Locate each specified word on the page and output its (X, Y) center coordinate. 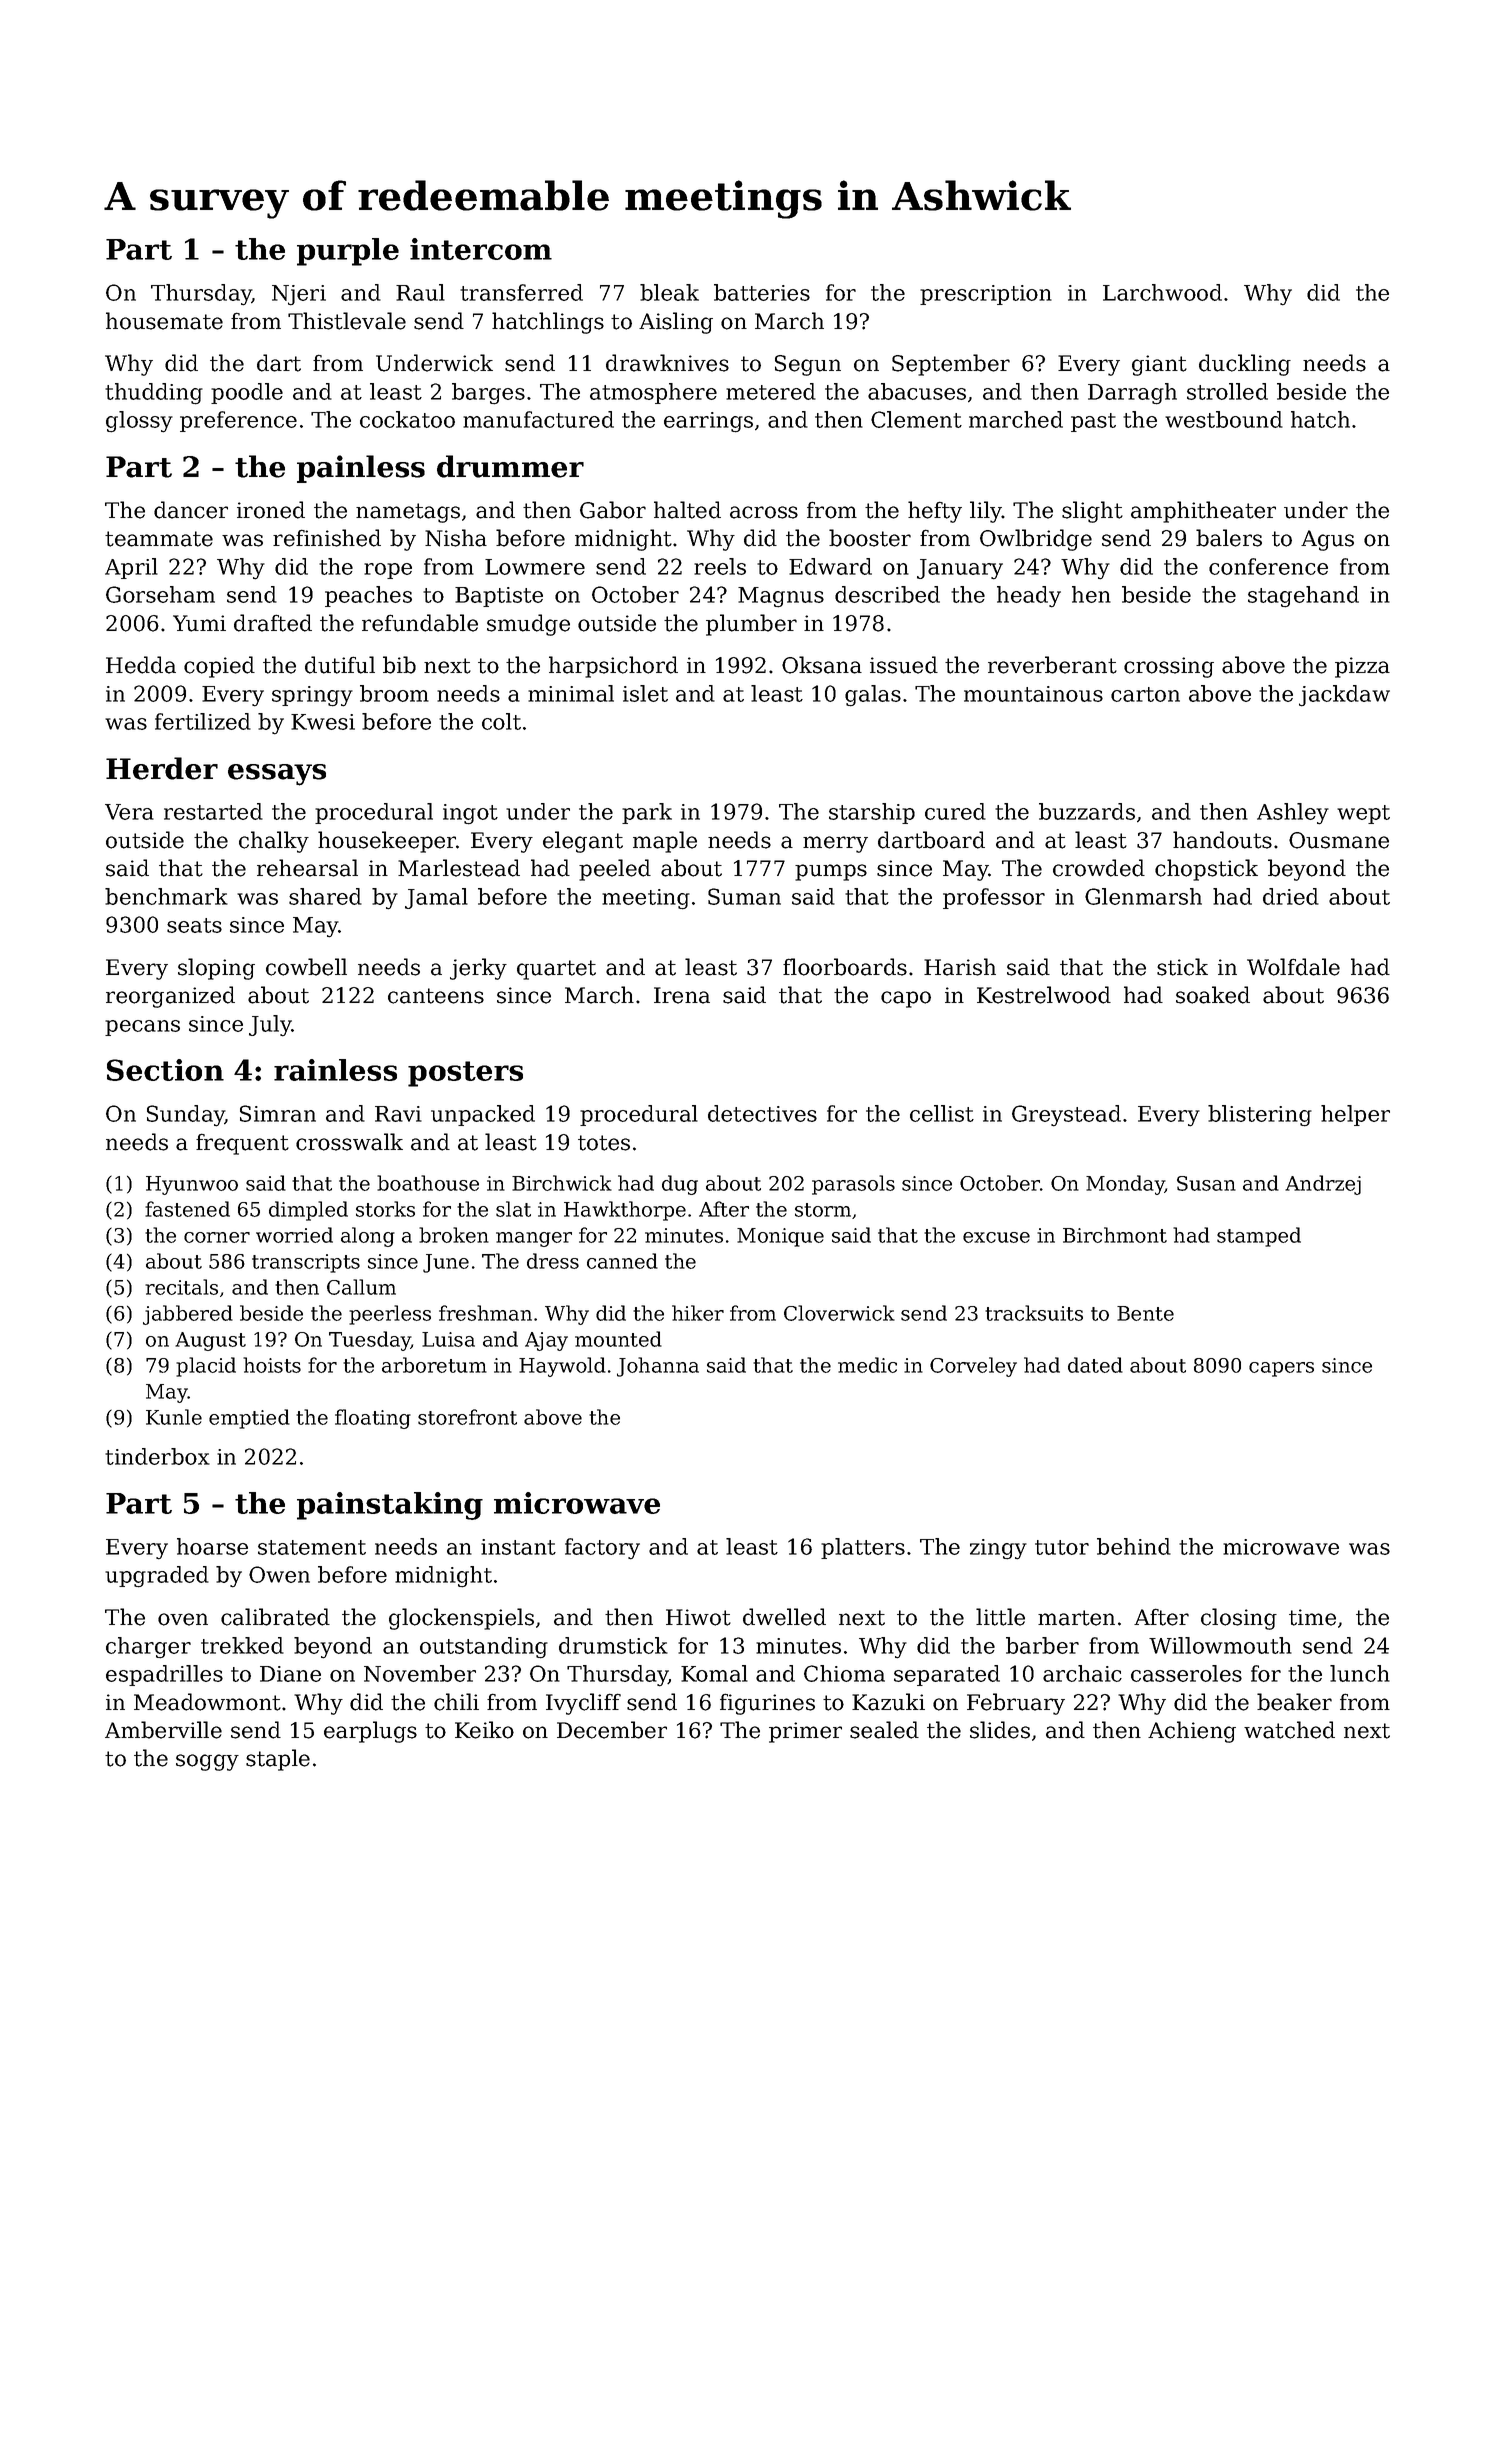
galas (873, 696)
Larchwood (1162, 292)
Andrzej (1323, 1185)
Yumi (199, 623)
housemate (164, 321)
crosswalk (349, 1142)
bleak (669, 292)
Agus (1327, 540)
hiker (698, 1313)
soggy (207, 1762)
